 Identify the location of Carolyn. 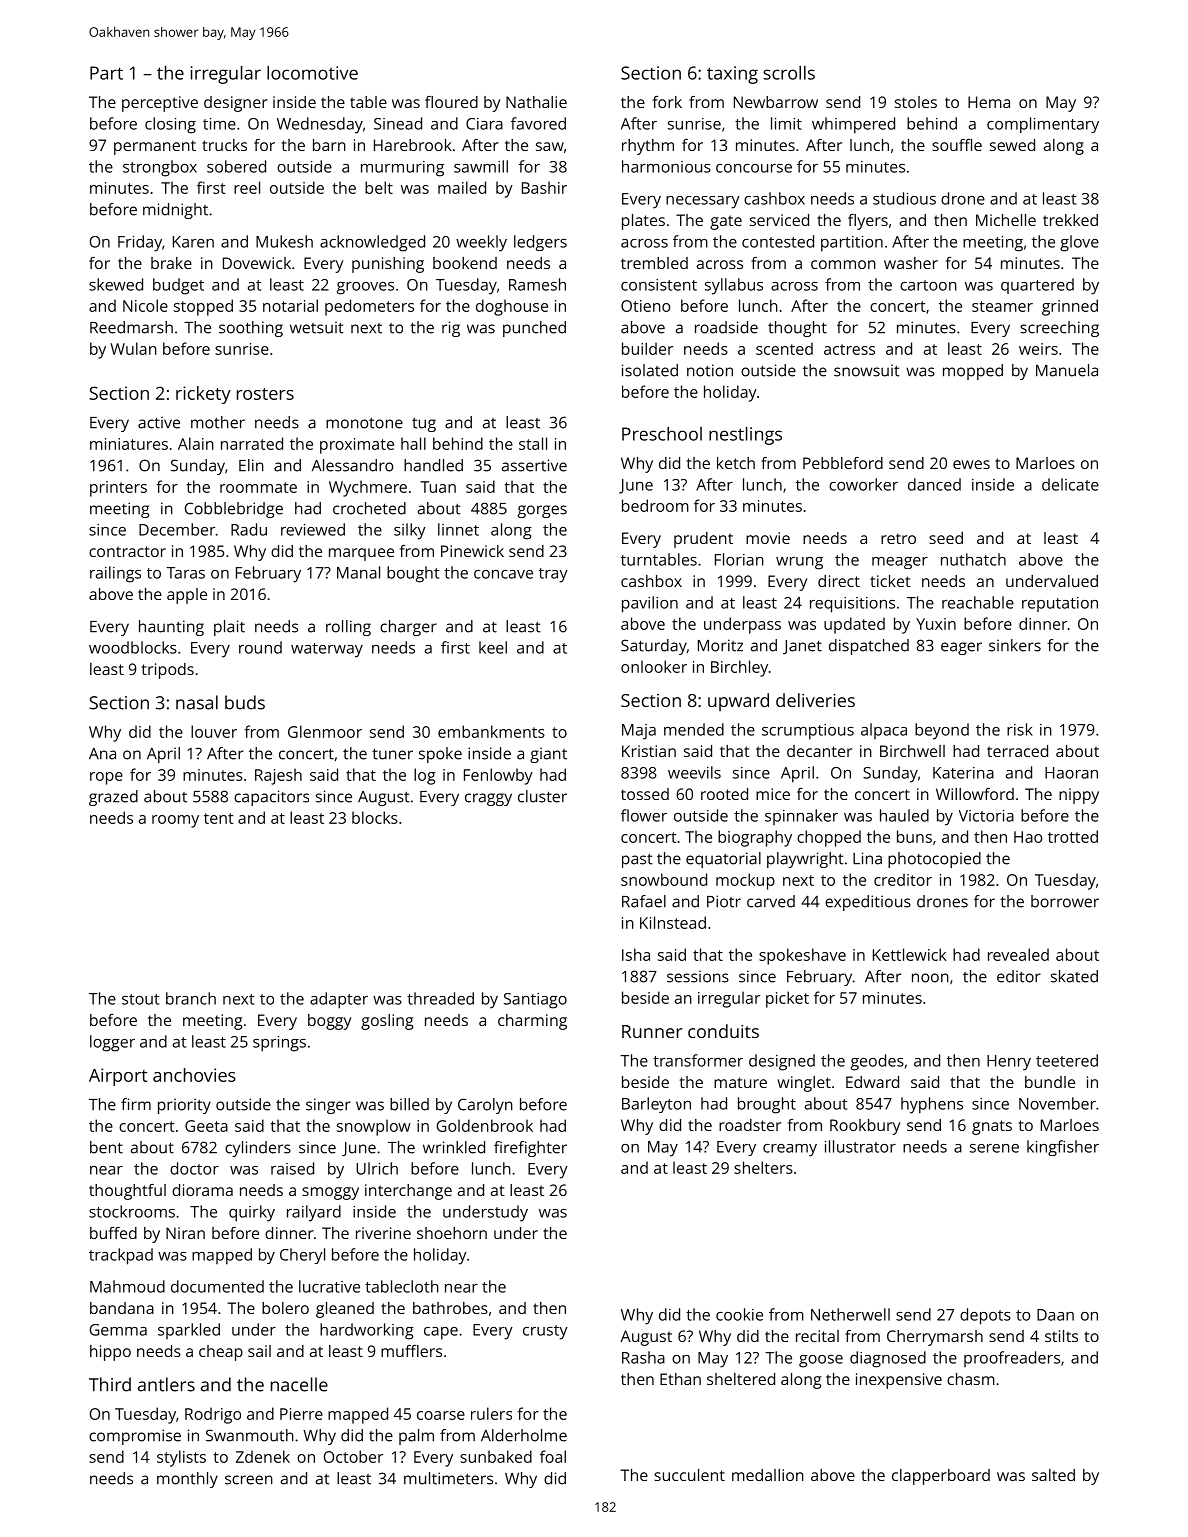
(485, 1106).
